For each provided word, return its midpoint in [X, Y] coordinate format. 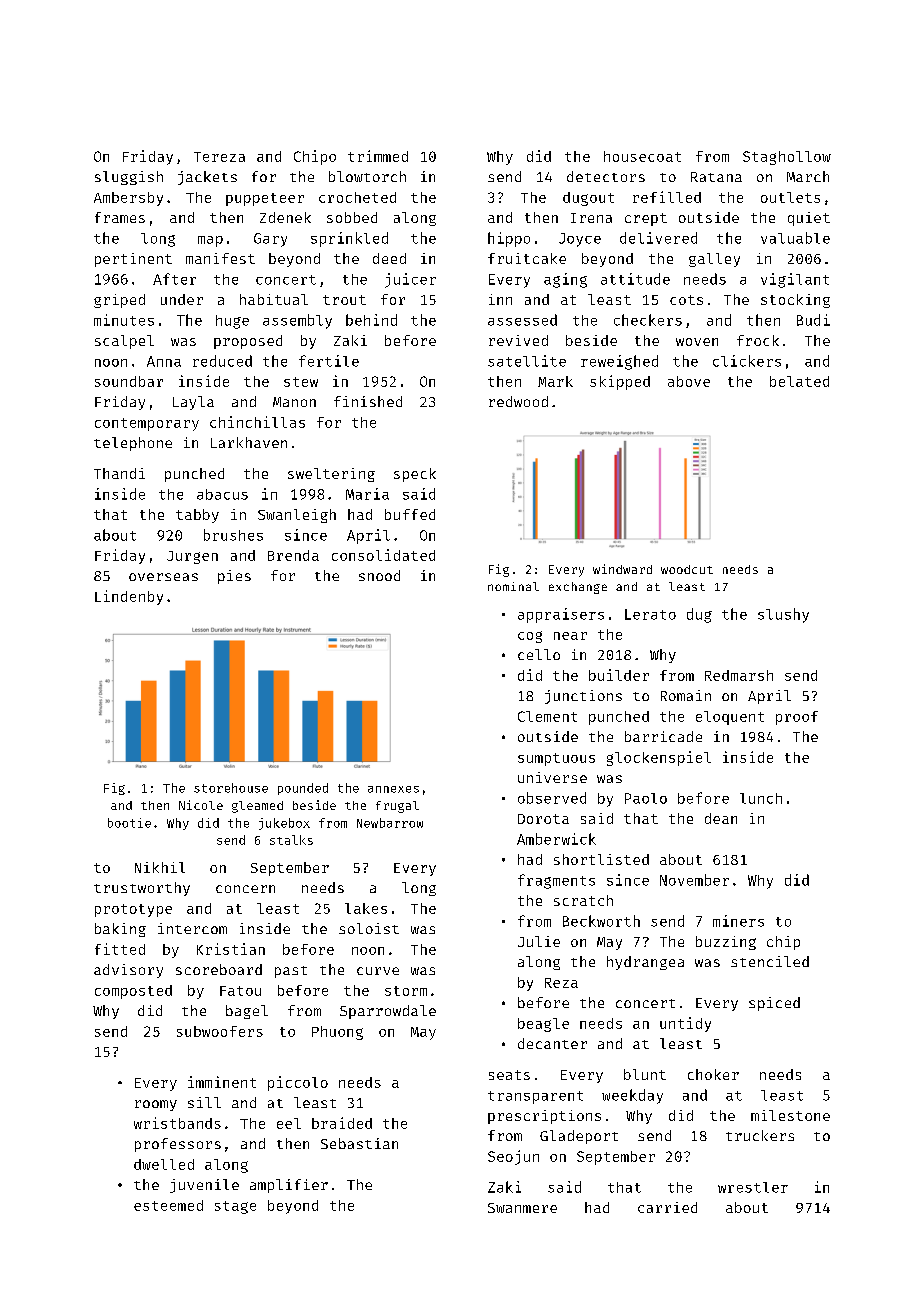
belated [799, 381]
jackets [207, 178]
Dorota [543, 819]
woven [697, 342]
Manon [294, 402]
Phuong [337, 1033]
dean [721, 818]
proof [797, 718]
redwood [518, 401]
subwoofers [220, 1031]
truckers [760, 1135]
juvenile [204, 1186]
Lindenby [129, 597]
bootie [129, 823]
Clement [547, 716]
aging [565, 280]
